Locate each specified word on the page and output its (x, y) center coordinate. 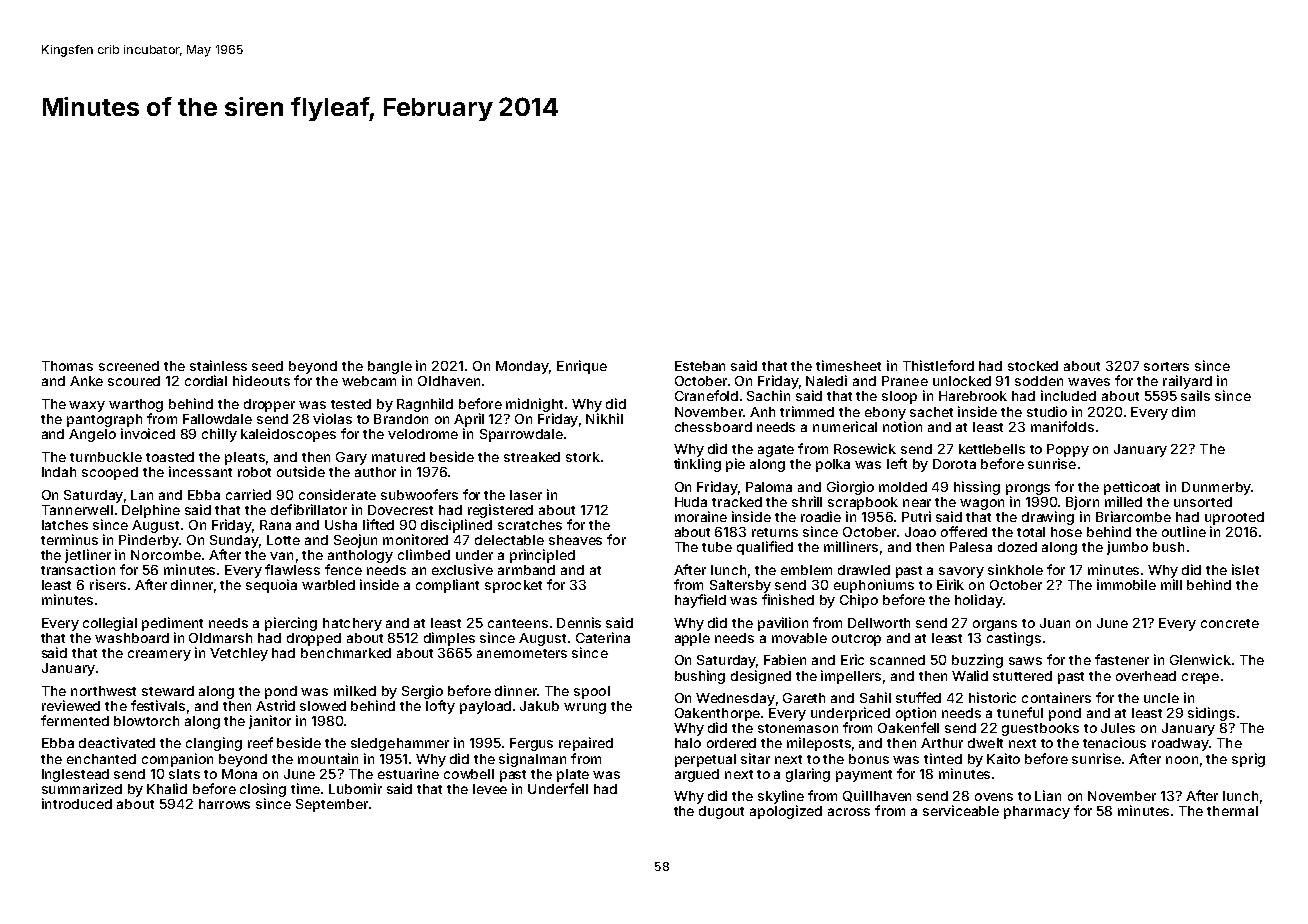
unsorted (1203, 502)
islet (1245, 569)
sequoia (271, 586)
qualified (765, 548)
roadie (821, 516)
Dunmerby (1216, 488)
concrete (1230, 623)
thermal (1232, 811)
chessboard (713, 427)
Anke (86, 381)
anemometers (522, 653)
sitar (755, 758)
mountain (328, 758)
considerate (337, 494)
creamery (159, 655)
